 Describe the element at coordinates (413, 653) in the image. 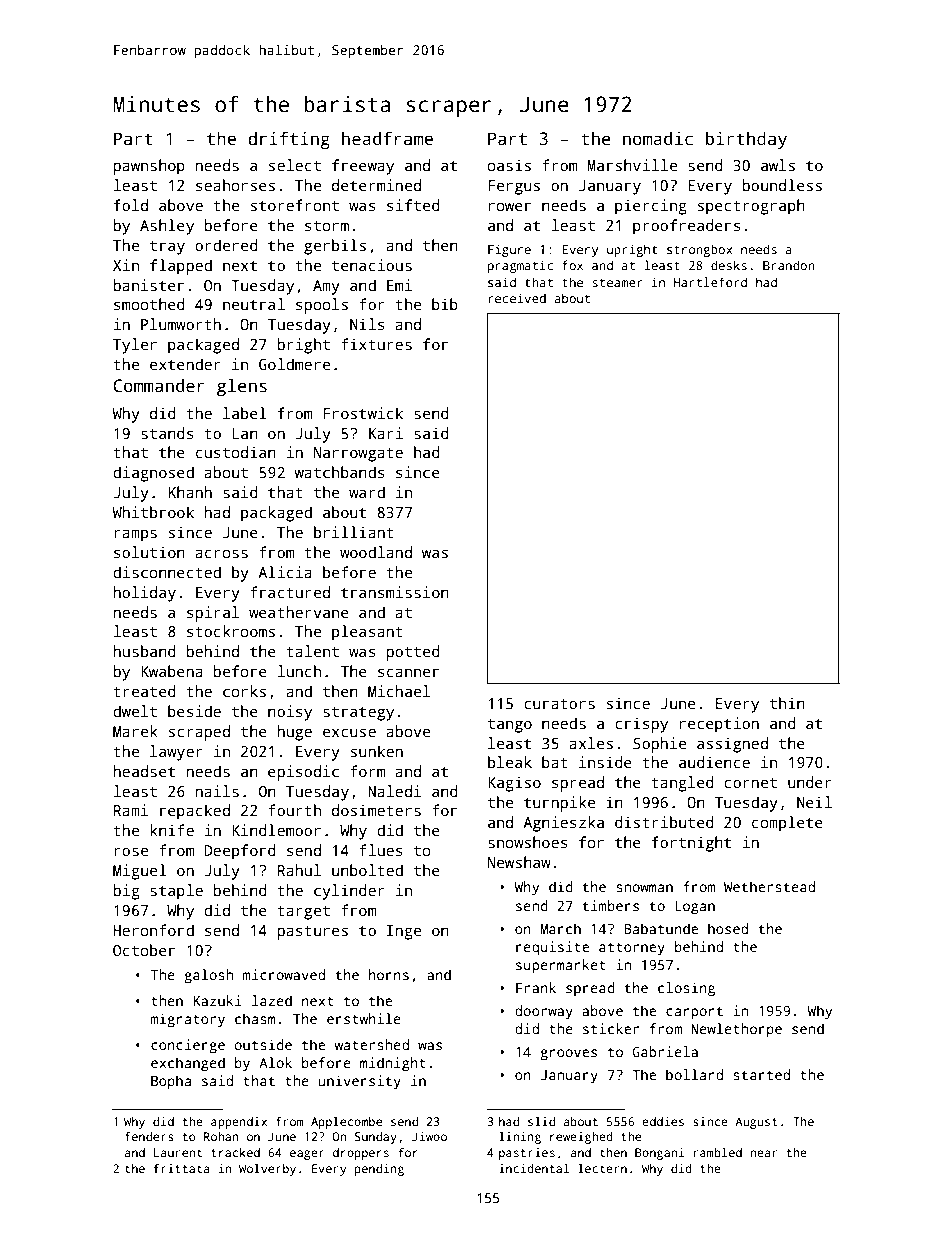

I see `potted` at that location.
